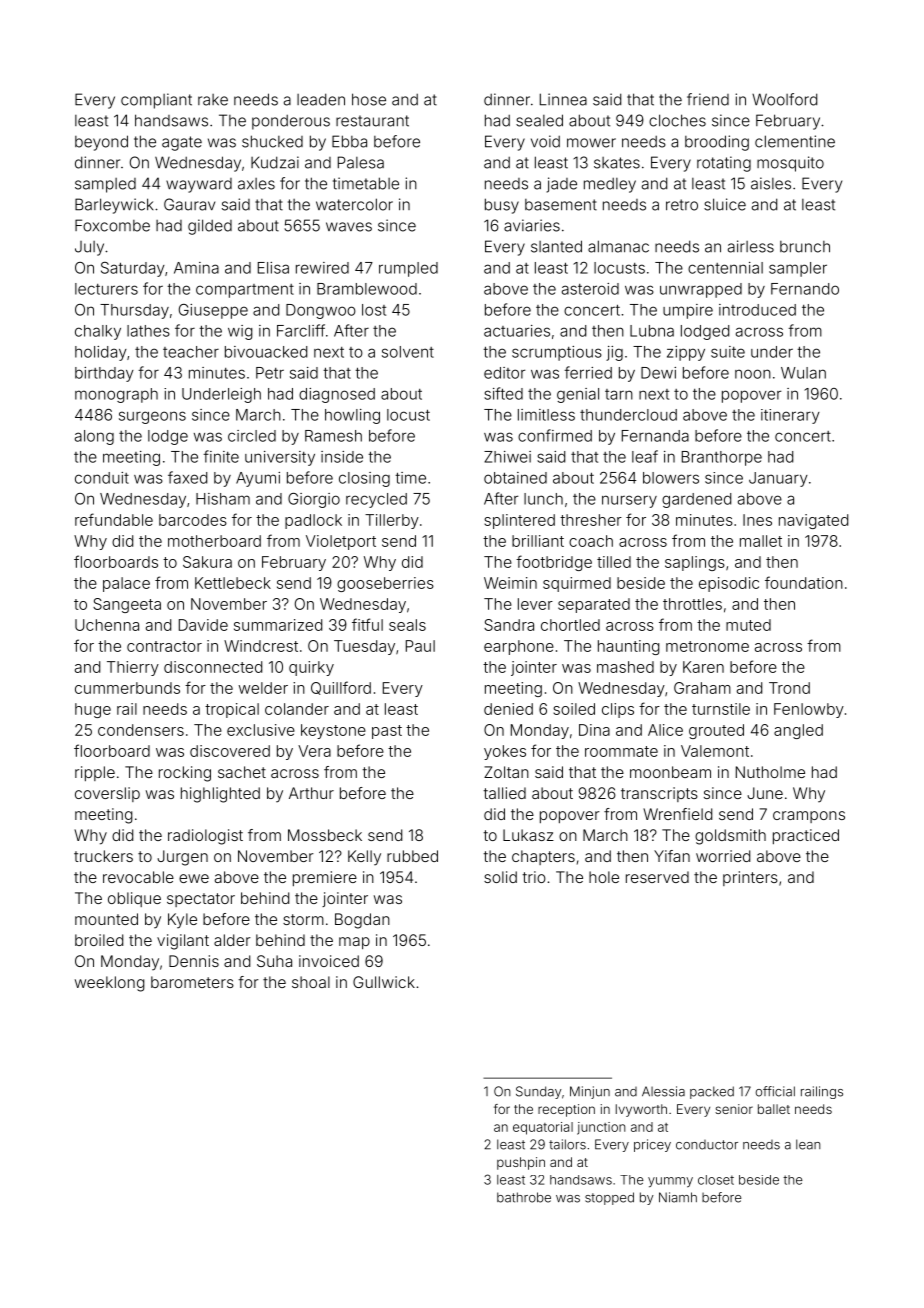 This page has height=1308, width=924. What do you see at coordinates (189, 204) in the page?
I see `Gaurav` at bounding box center [189, 204].
